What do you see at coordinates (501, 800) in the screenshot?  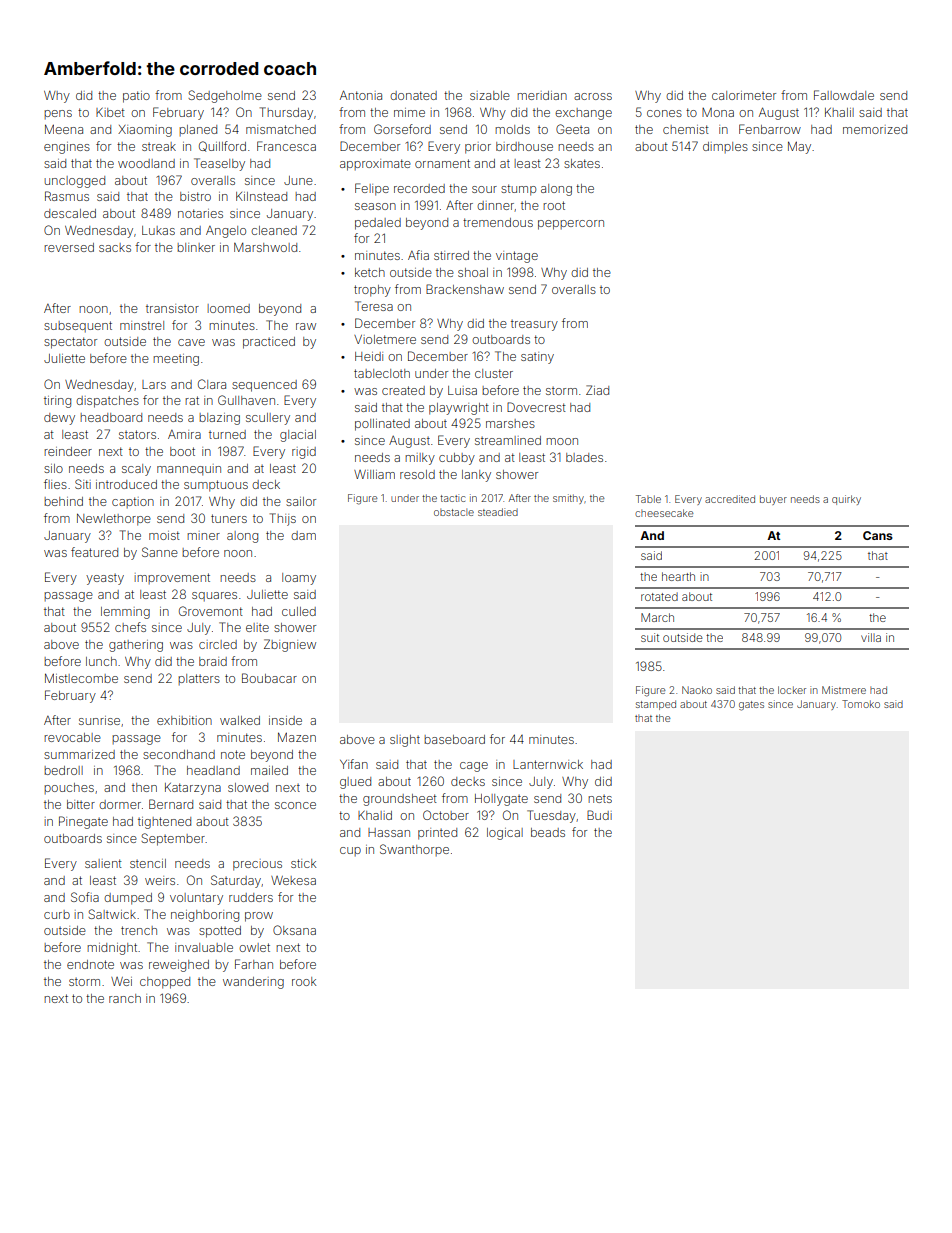 I see `Hollygate` at bounding box center [501, 800].
